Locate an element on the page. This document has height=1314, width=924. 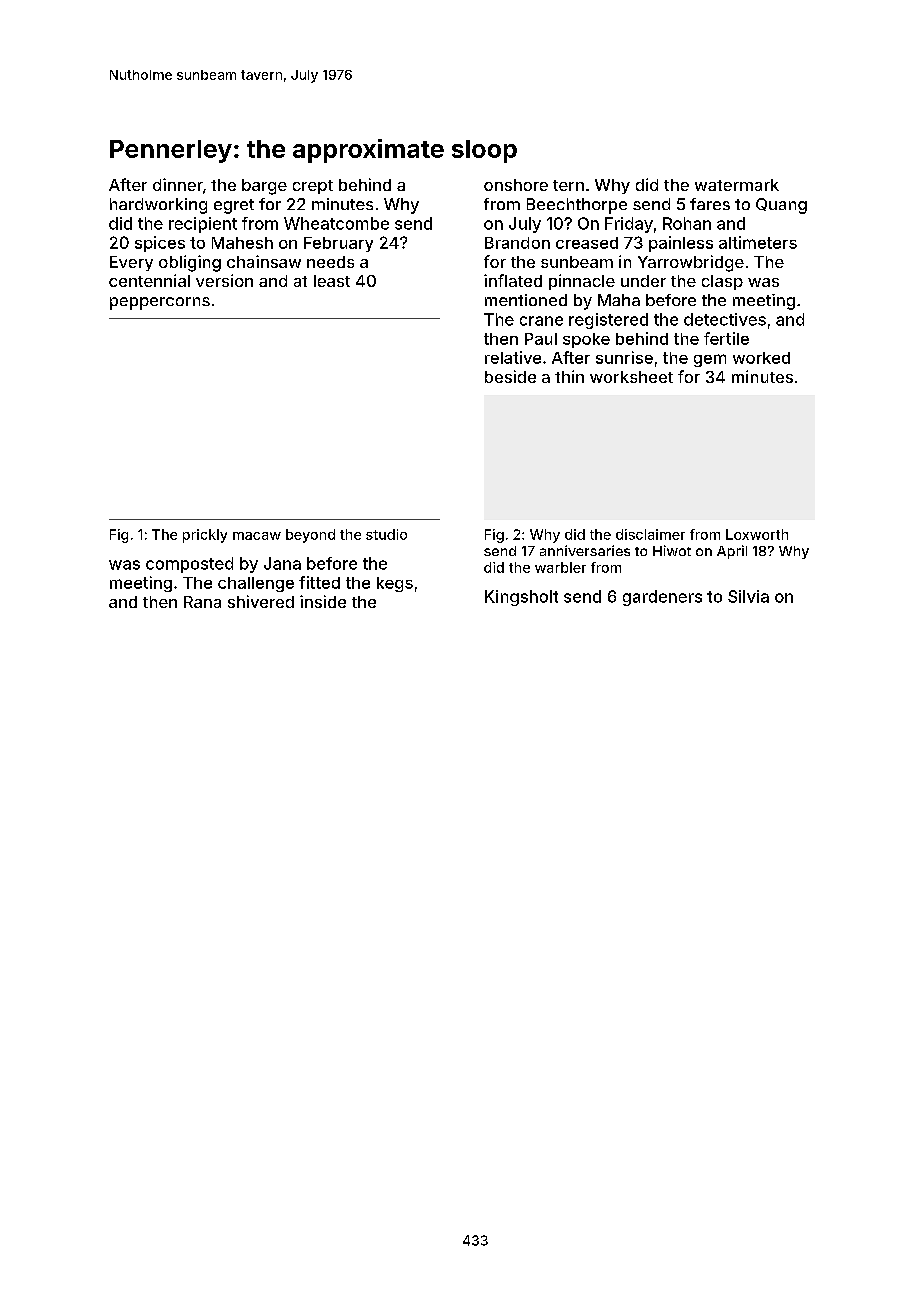
fertile is located at coordinates (726, 338).
